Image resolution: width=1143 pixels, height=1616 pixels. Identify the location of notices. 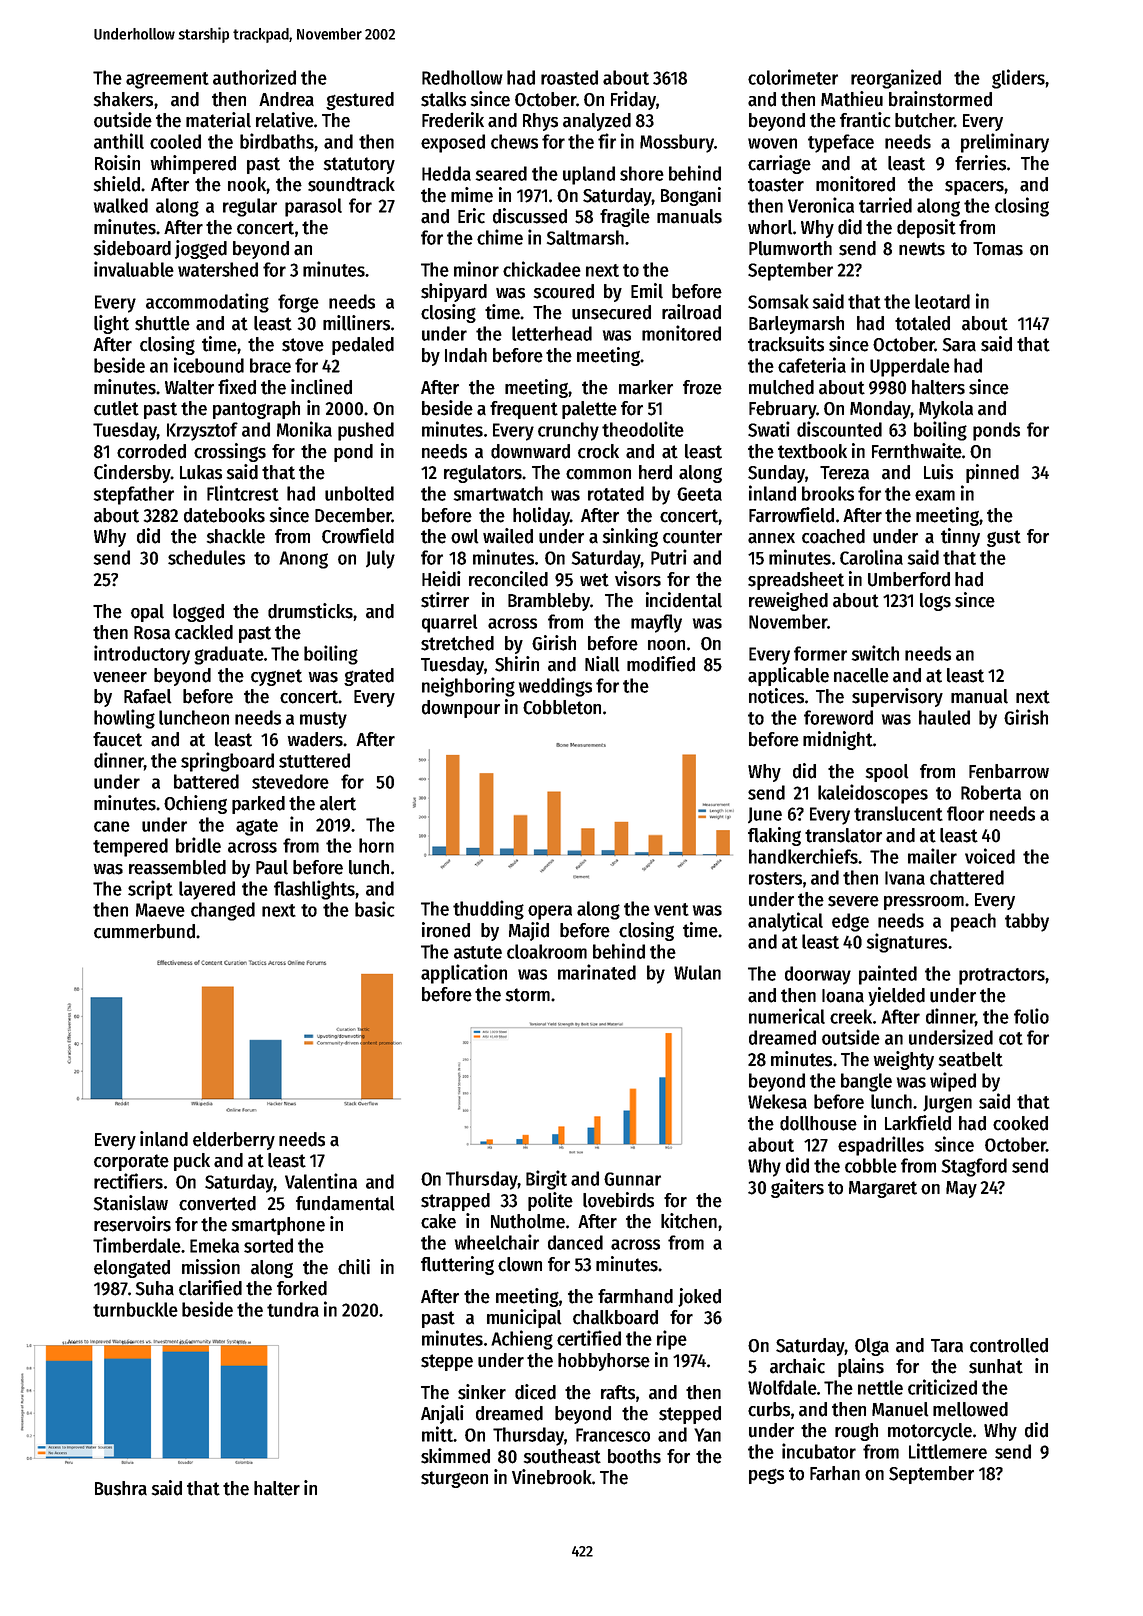
(776, 696).
